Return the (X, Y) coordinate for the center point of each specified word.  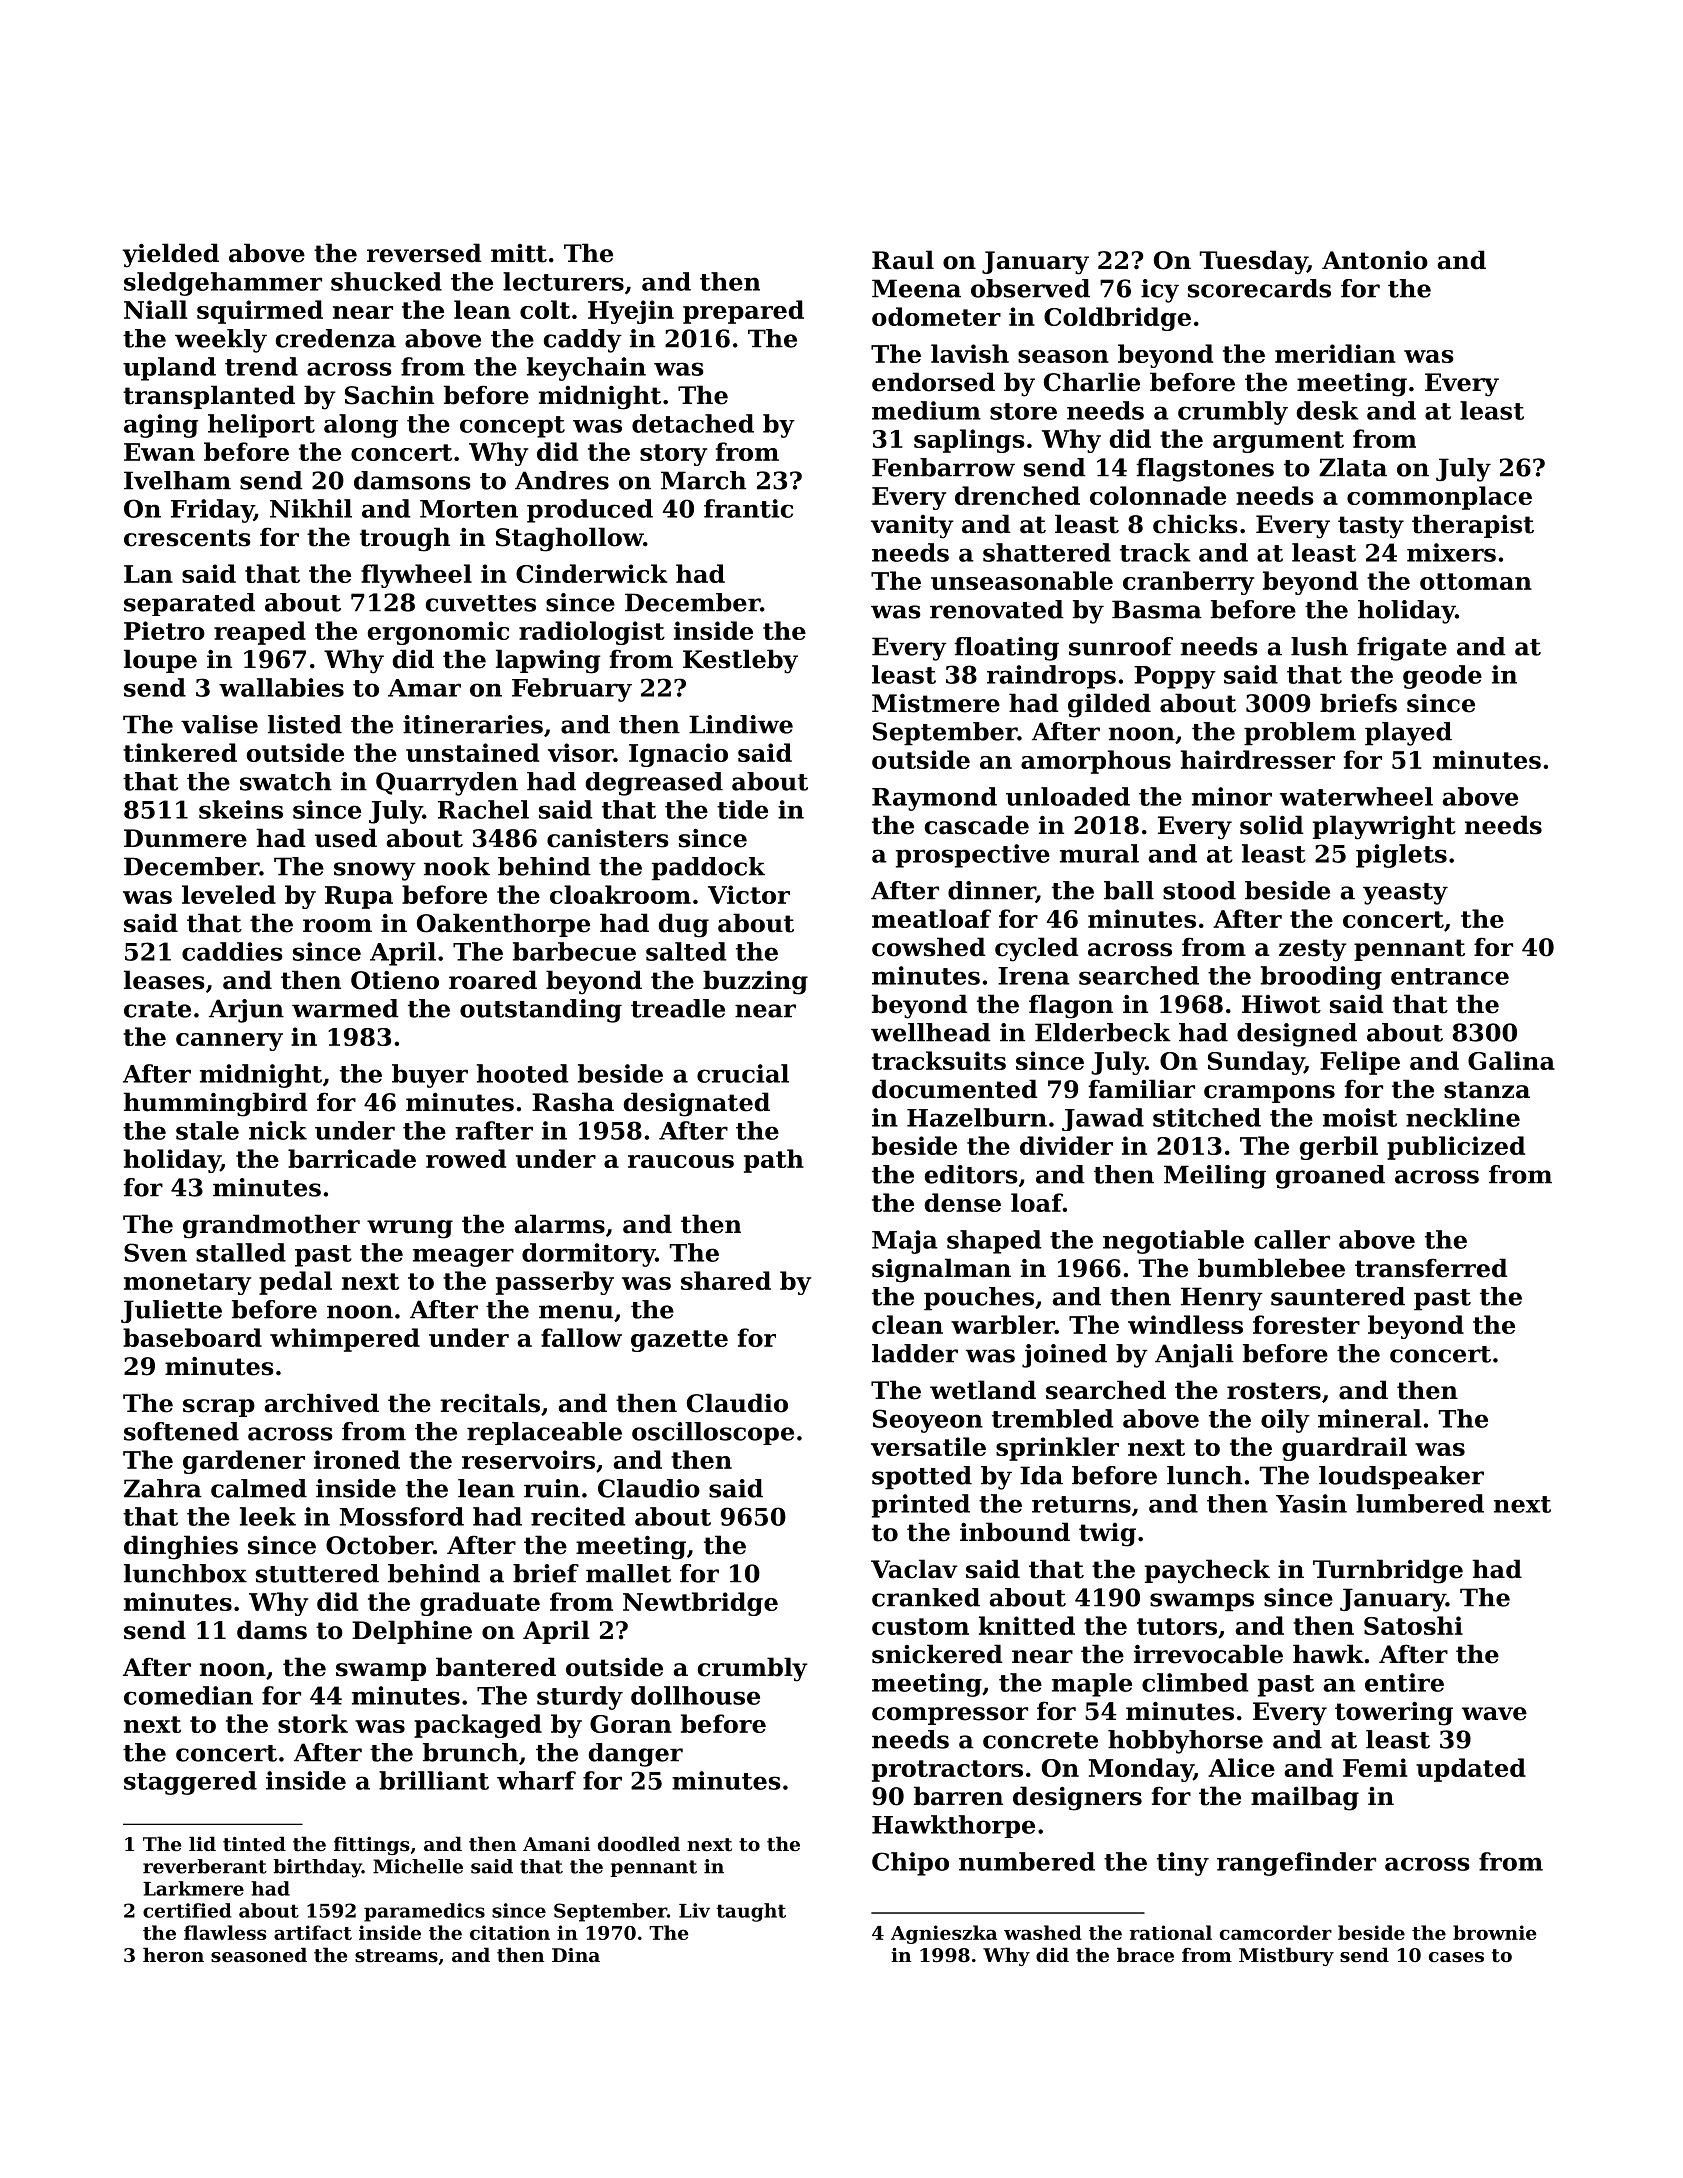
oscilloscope (713, 1433)
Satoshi (1413, 1625)
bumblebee (1271, 1268)
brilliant (434, 1780)
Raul (903, 260)
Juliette (171, 1311)
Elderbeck (1103, 1032)
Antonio (1375, 260)
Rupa (359, 897)
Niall (155, 309)
